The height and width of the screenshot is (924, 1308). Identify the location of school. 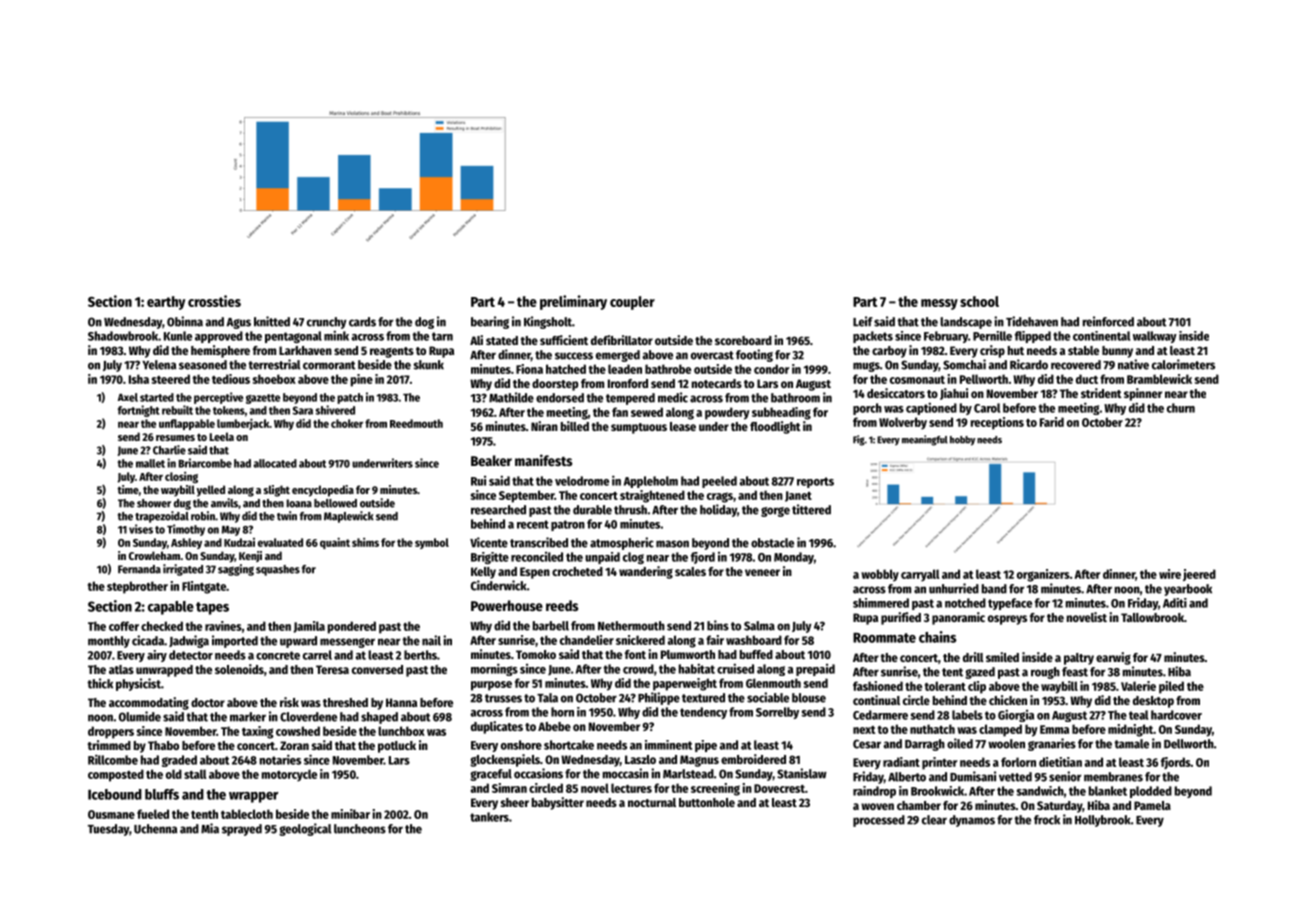
(979, 301).
